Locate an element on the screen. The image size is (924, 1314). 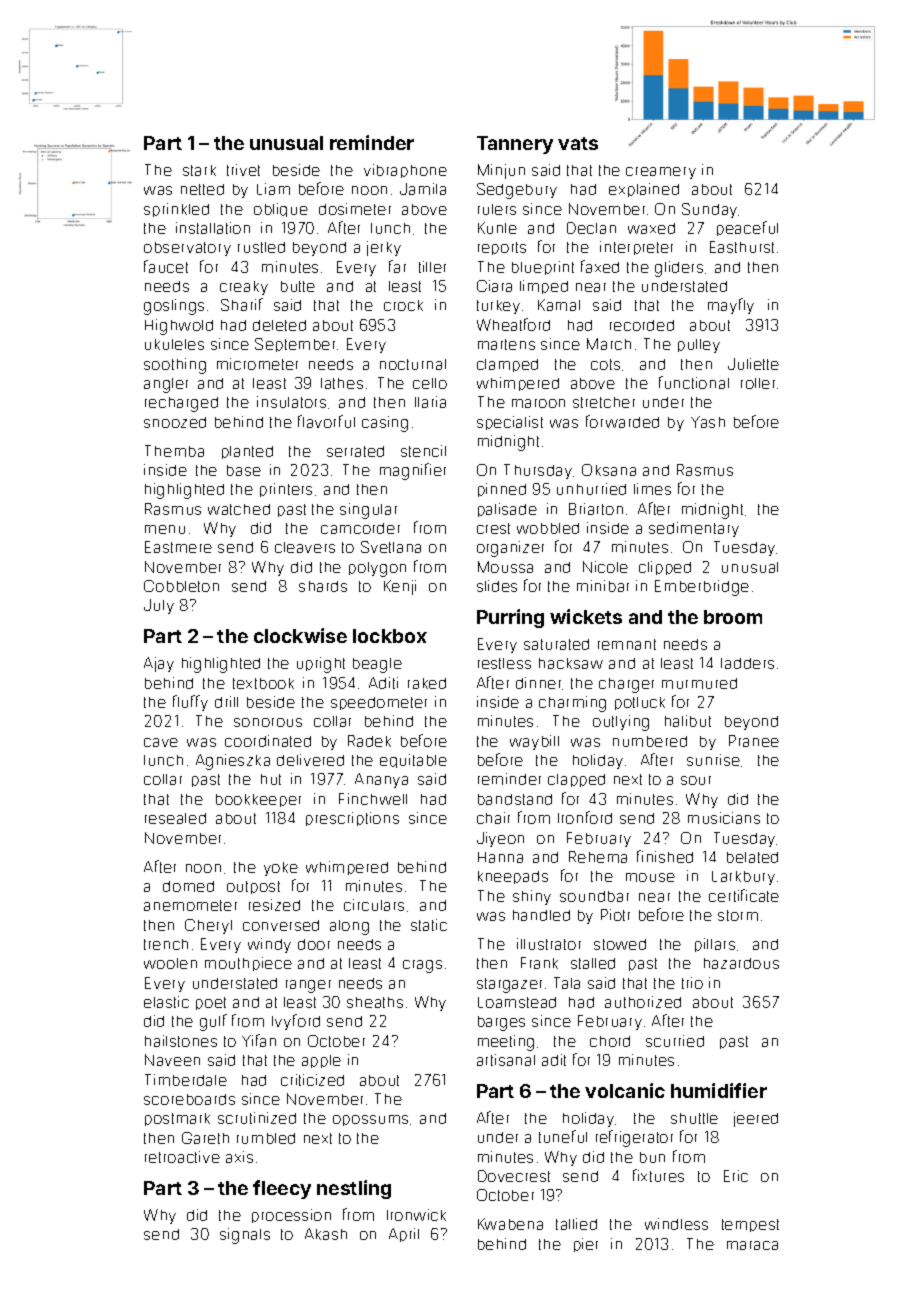
textbook is located at coordinates (263, 683).
